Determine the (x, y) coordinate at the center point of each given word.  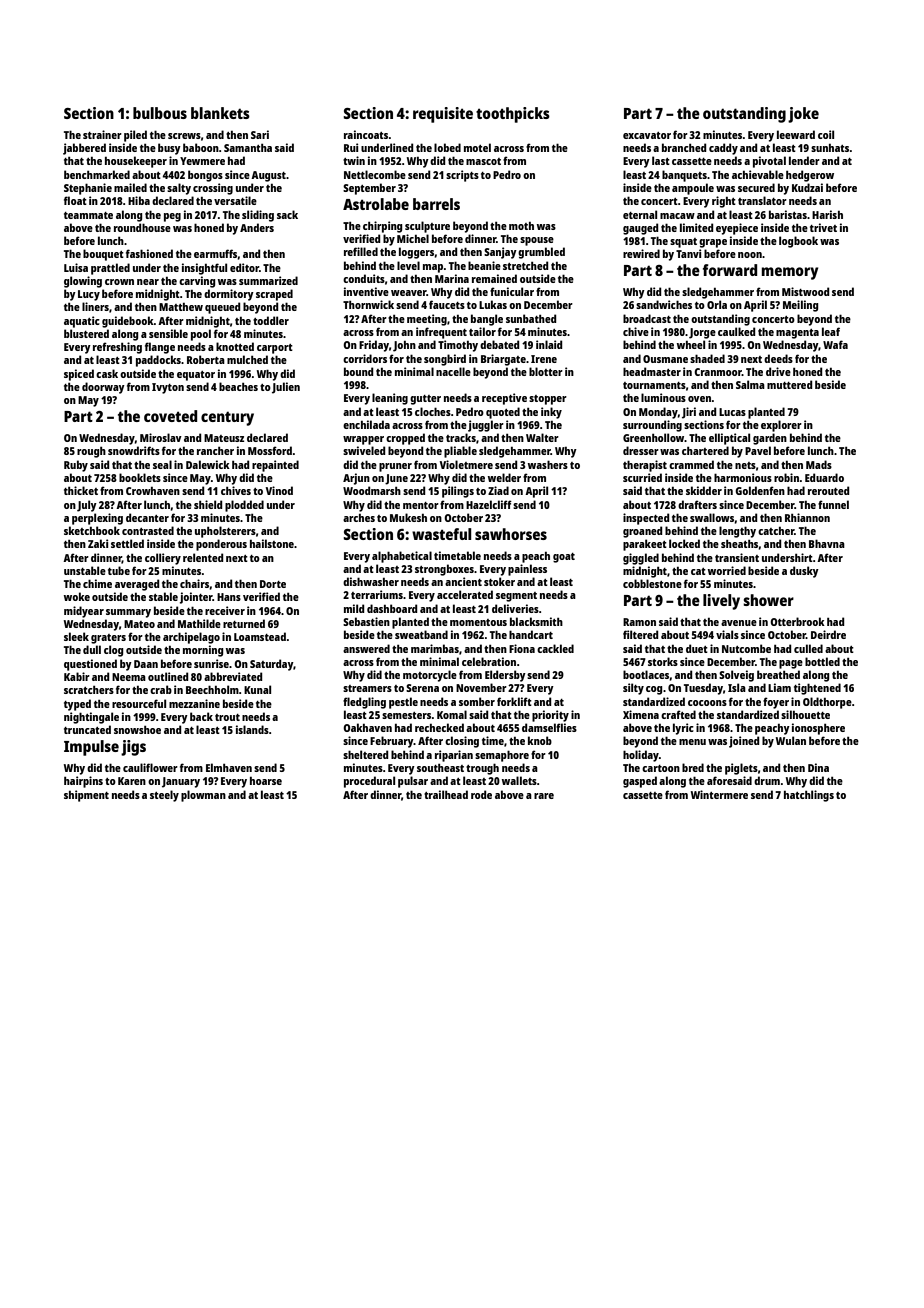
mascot (483, 161)
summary (128, 613)
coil (826, 134)
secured (756, 187)
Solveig (736, 676)
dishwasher (371, 581)
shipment (86, 796)
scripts (462, 176)
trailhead (446, 794)
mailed (130, 187)
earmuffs (216, 254)
